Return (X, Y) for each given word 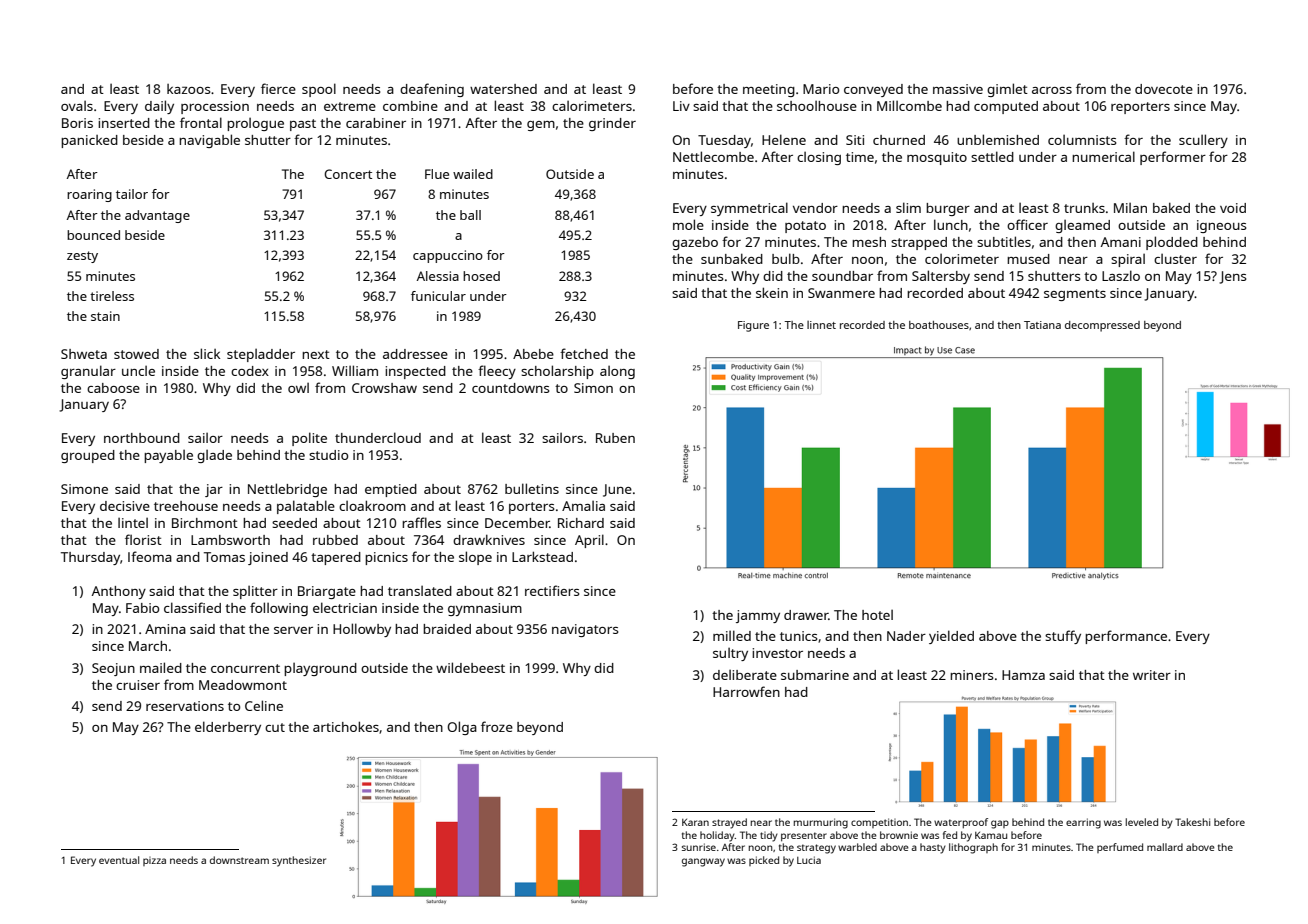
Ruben (615, 438)
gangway (703, 862)
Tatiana (1042, 325)
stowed (136, 354)
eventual (119, 860)
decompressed (1102, 326)
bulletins (532, 488)
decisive (125, 506)
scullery (1203, 141)
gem (541, 126)
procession (215, 107)
